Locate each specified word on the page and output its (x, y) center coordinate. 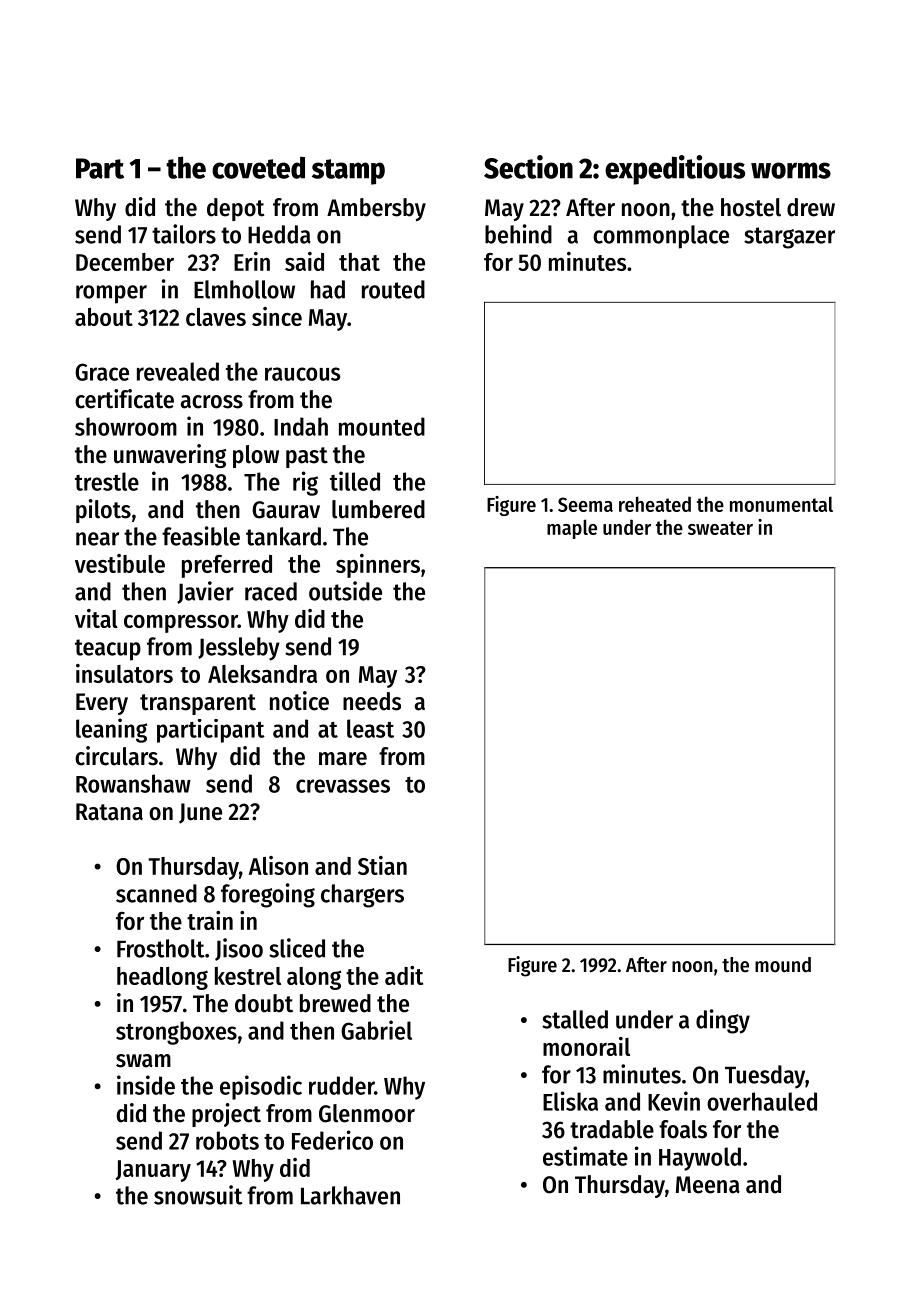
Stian (382, 865)
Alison (278, 865)
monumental (781, 504)
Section (528, 167)
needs (372, 701)
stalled (575, 1019)
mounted (382, 426)
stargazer (789, 238)
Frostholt (161, 948)
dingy (723, 1021)
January (153, 1171)
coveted (258, 167)
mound (783, 965)
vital (96, 618)
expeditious (675, 170)
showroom (126, 426)
